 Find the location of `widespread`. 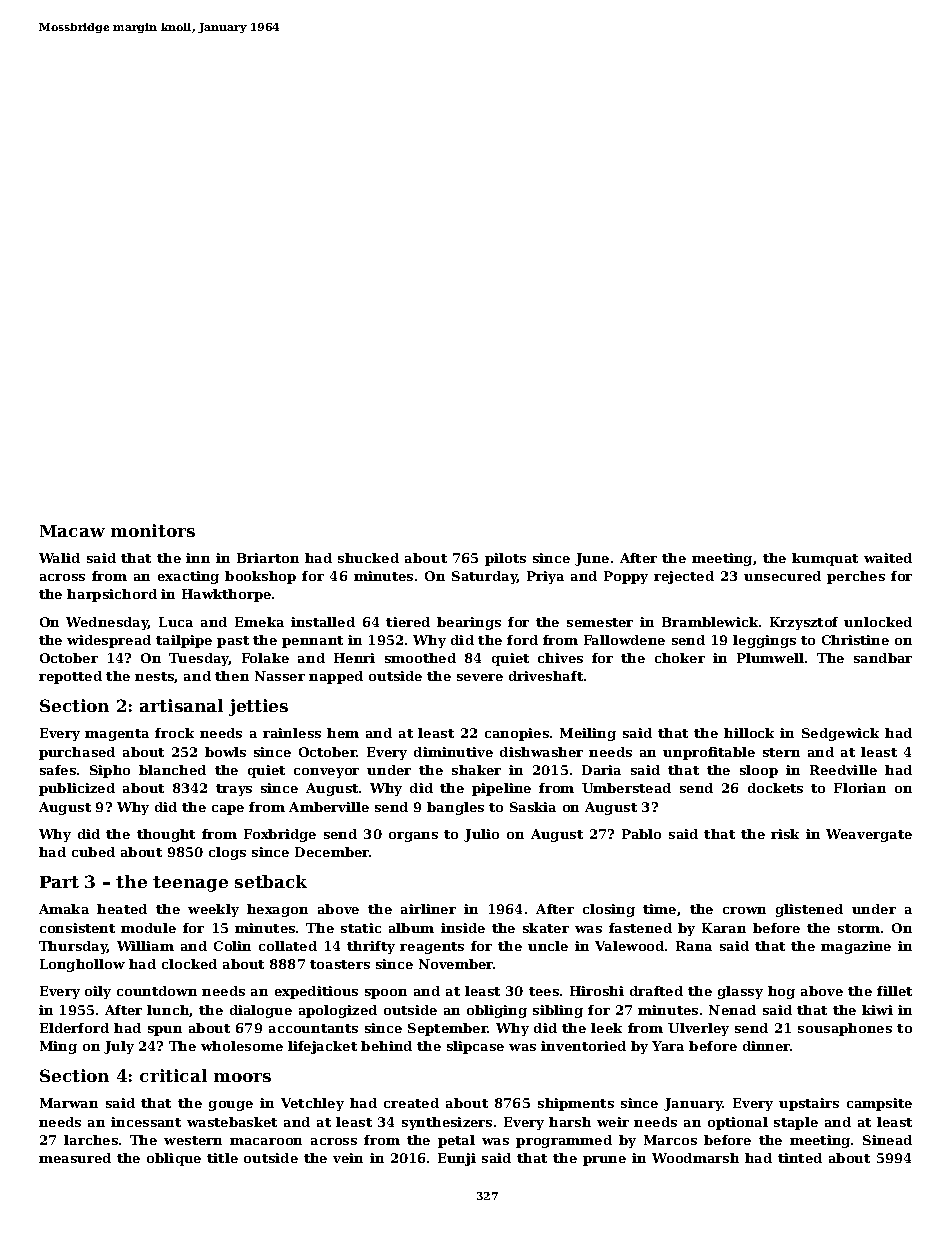

widespread is located at coordinates (109, 641).
